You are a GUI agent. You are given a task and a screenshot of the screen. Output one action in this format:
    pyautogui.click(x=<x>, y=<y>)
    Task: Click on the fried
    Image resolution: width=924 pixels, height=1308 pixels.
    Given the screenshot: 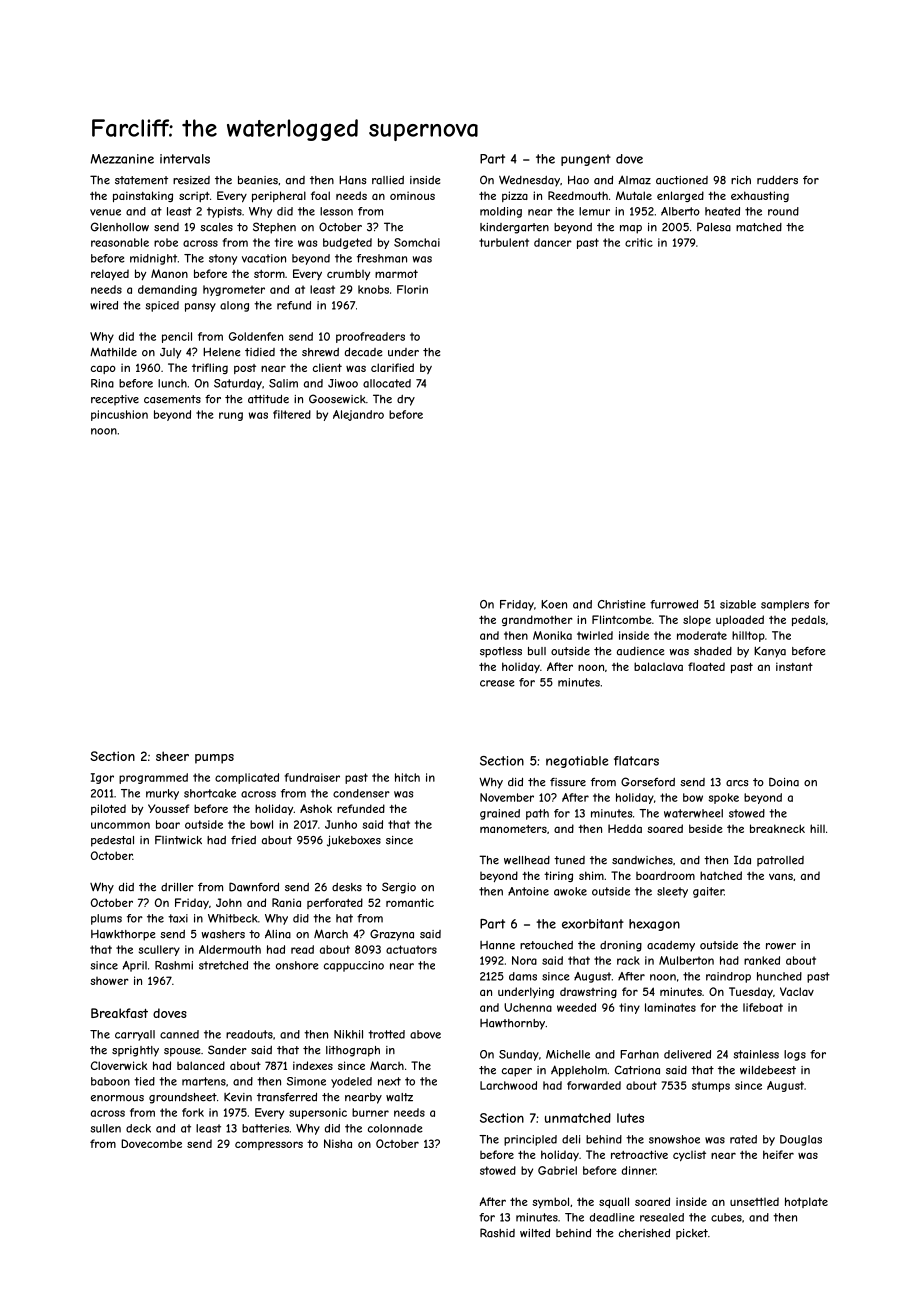 What is the action you would take?
    pyautogui.click(x=243, y=840)
